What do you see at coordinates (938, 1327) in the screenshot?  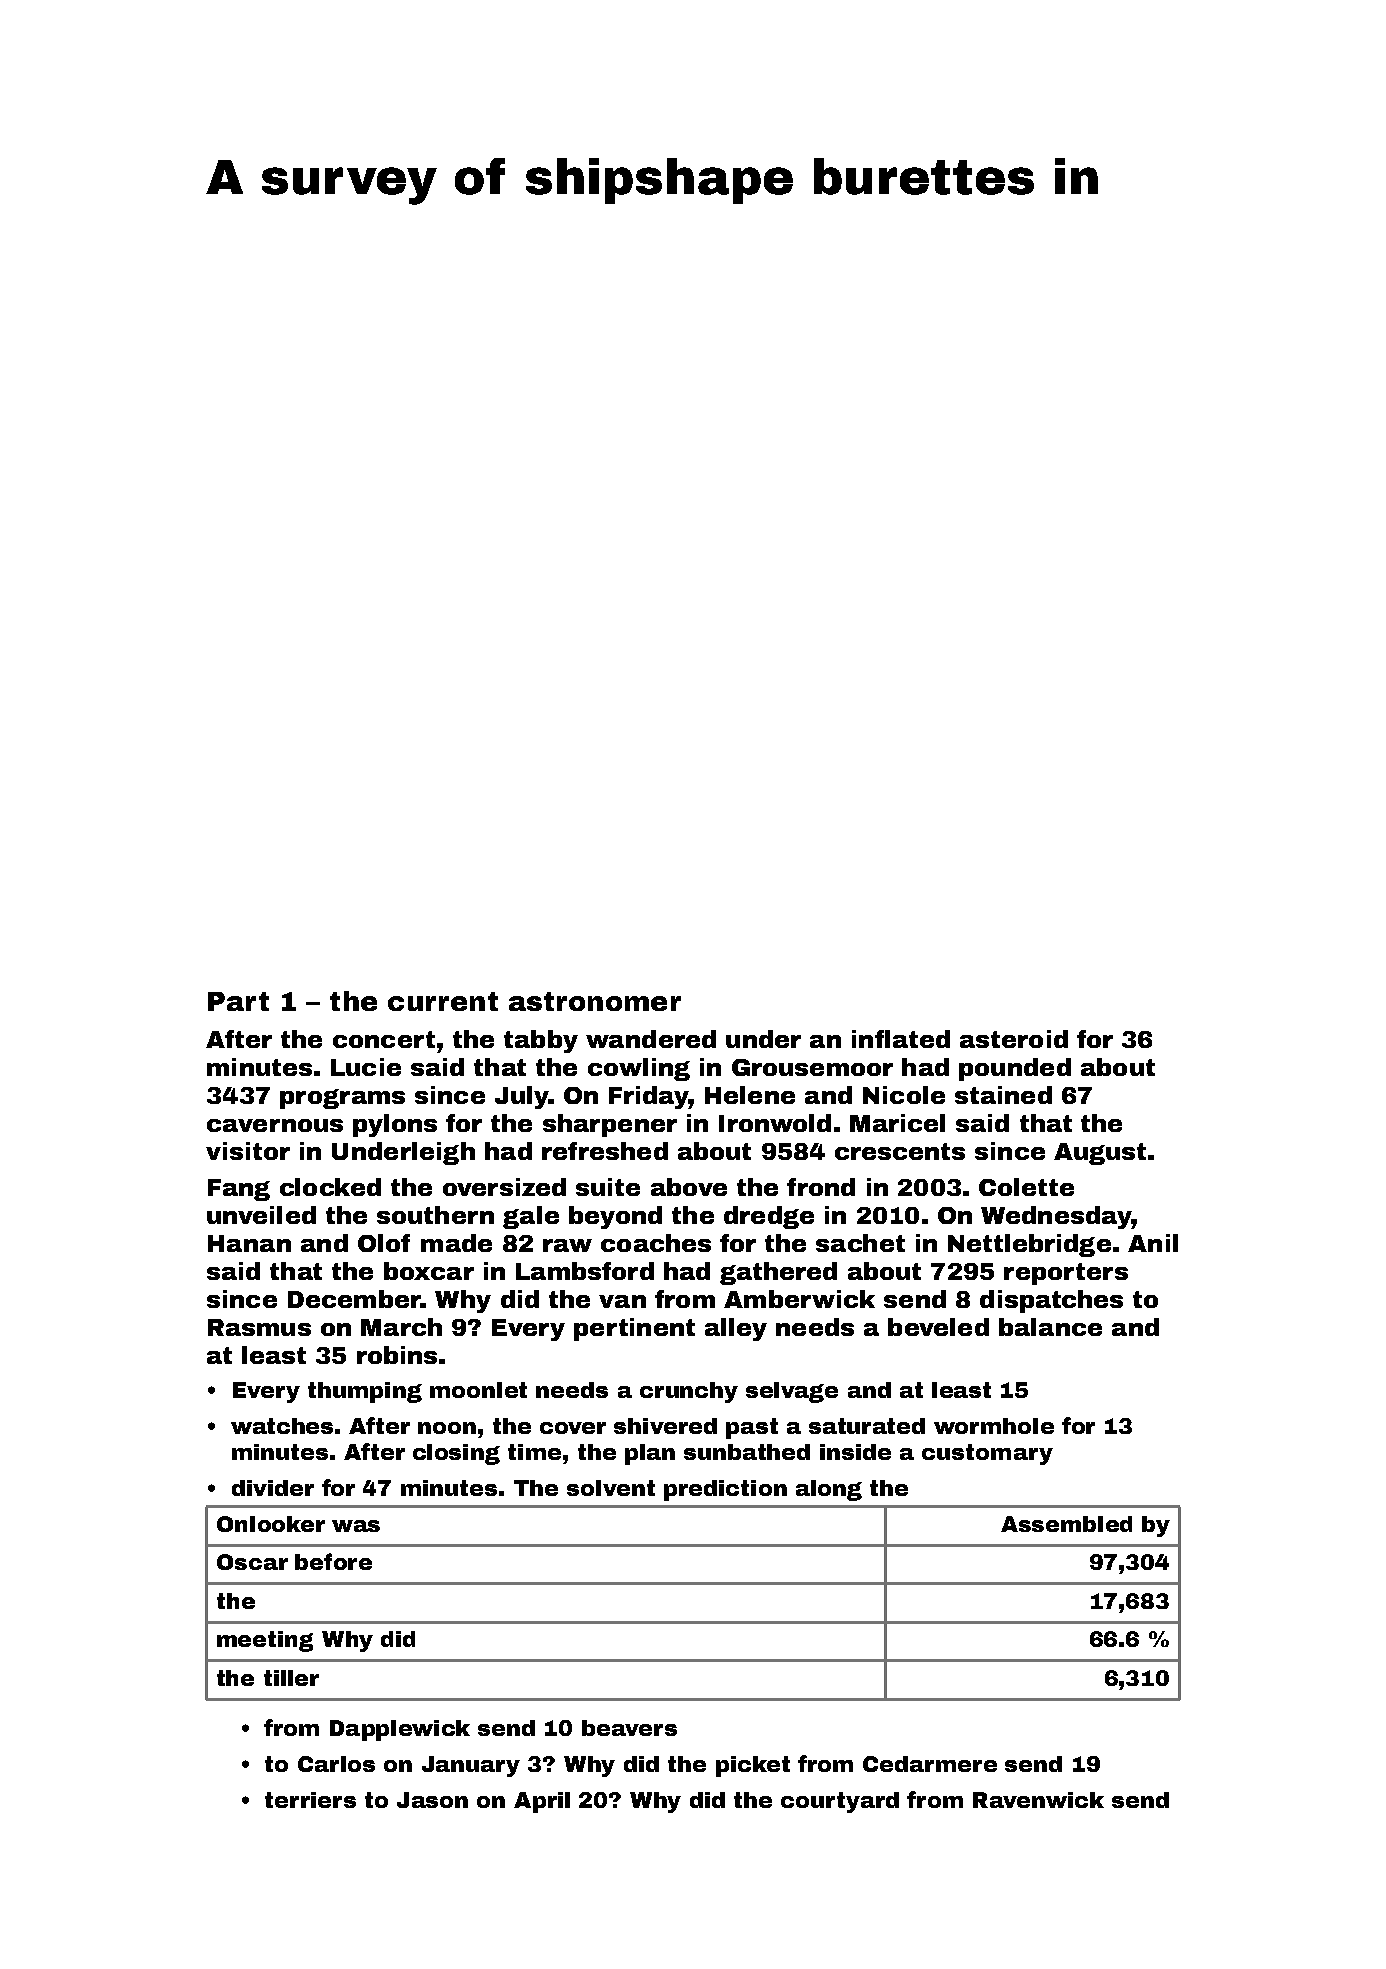 I see `beveled` at bounding box center [938, 1327].
